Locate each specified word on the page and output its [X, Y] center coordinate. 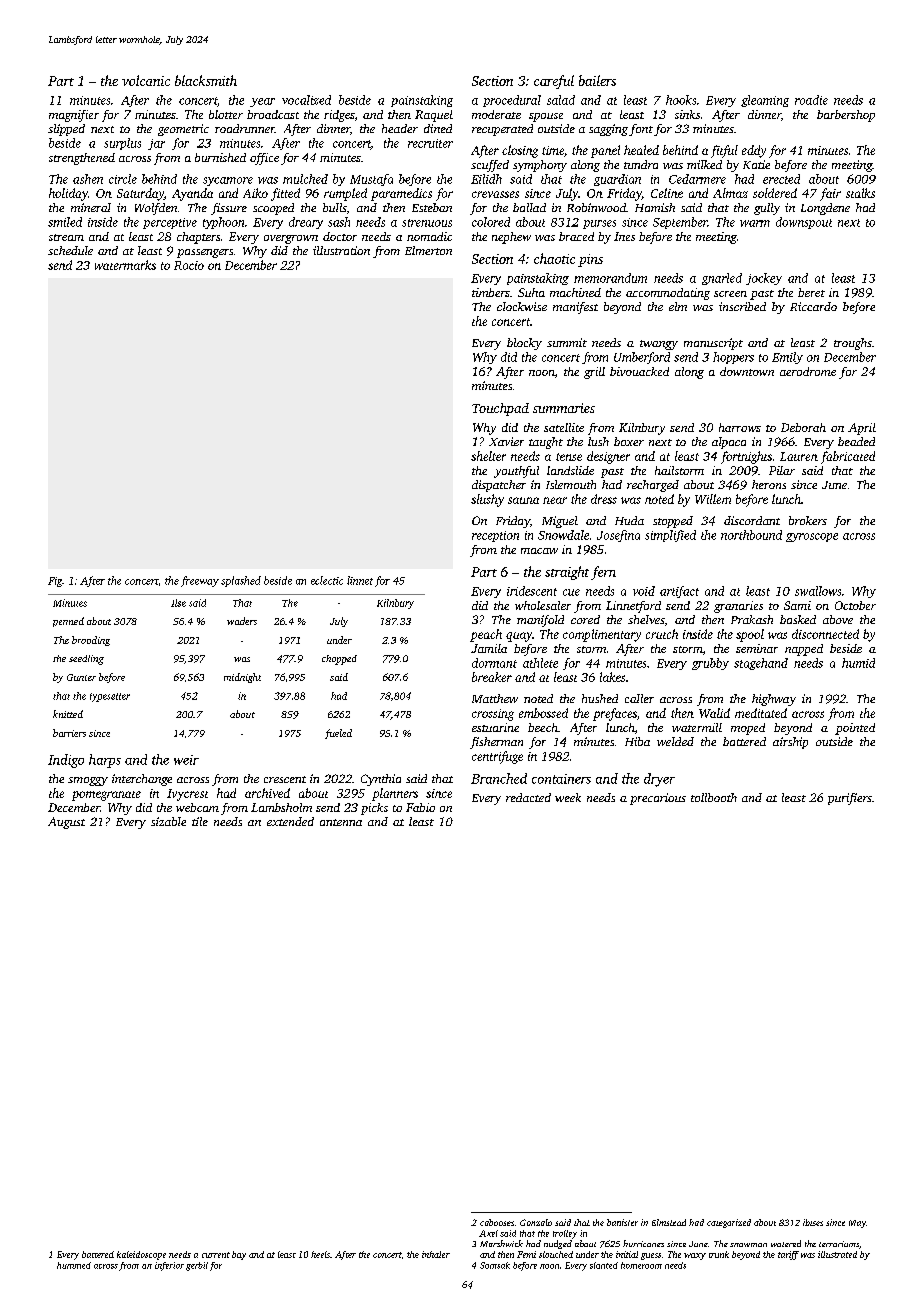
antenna [341, 822]
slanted [604, 1265]
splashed [241, 581]
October [855, 605]
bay [239, 1255]
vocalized [306, 100]
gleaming [765, 101]
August [66, 823]
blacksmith [206, 80]
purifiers [850, 799]
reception [495, 536]
